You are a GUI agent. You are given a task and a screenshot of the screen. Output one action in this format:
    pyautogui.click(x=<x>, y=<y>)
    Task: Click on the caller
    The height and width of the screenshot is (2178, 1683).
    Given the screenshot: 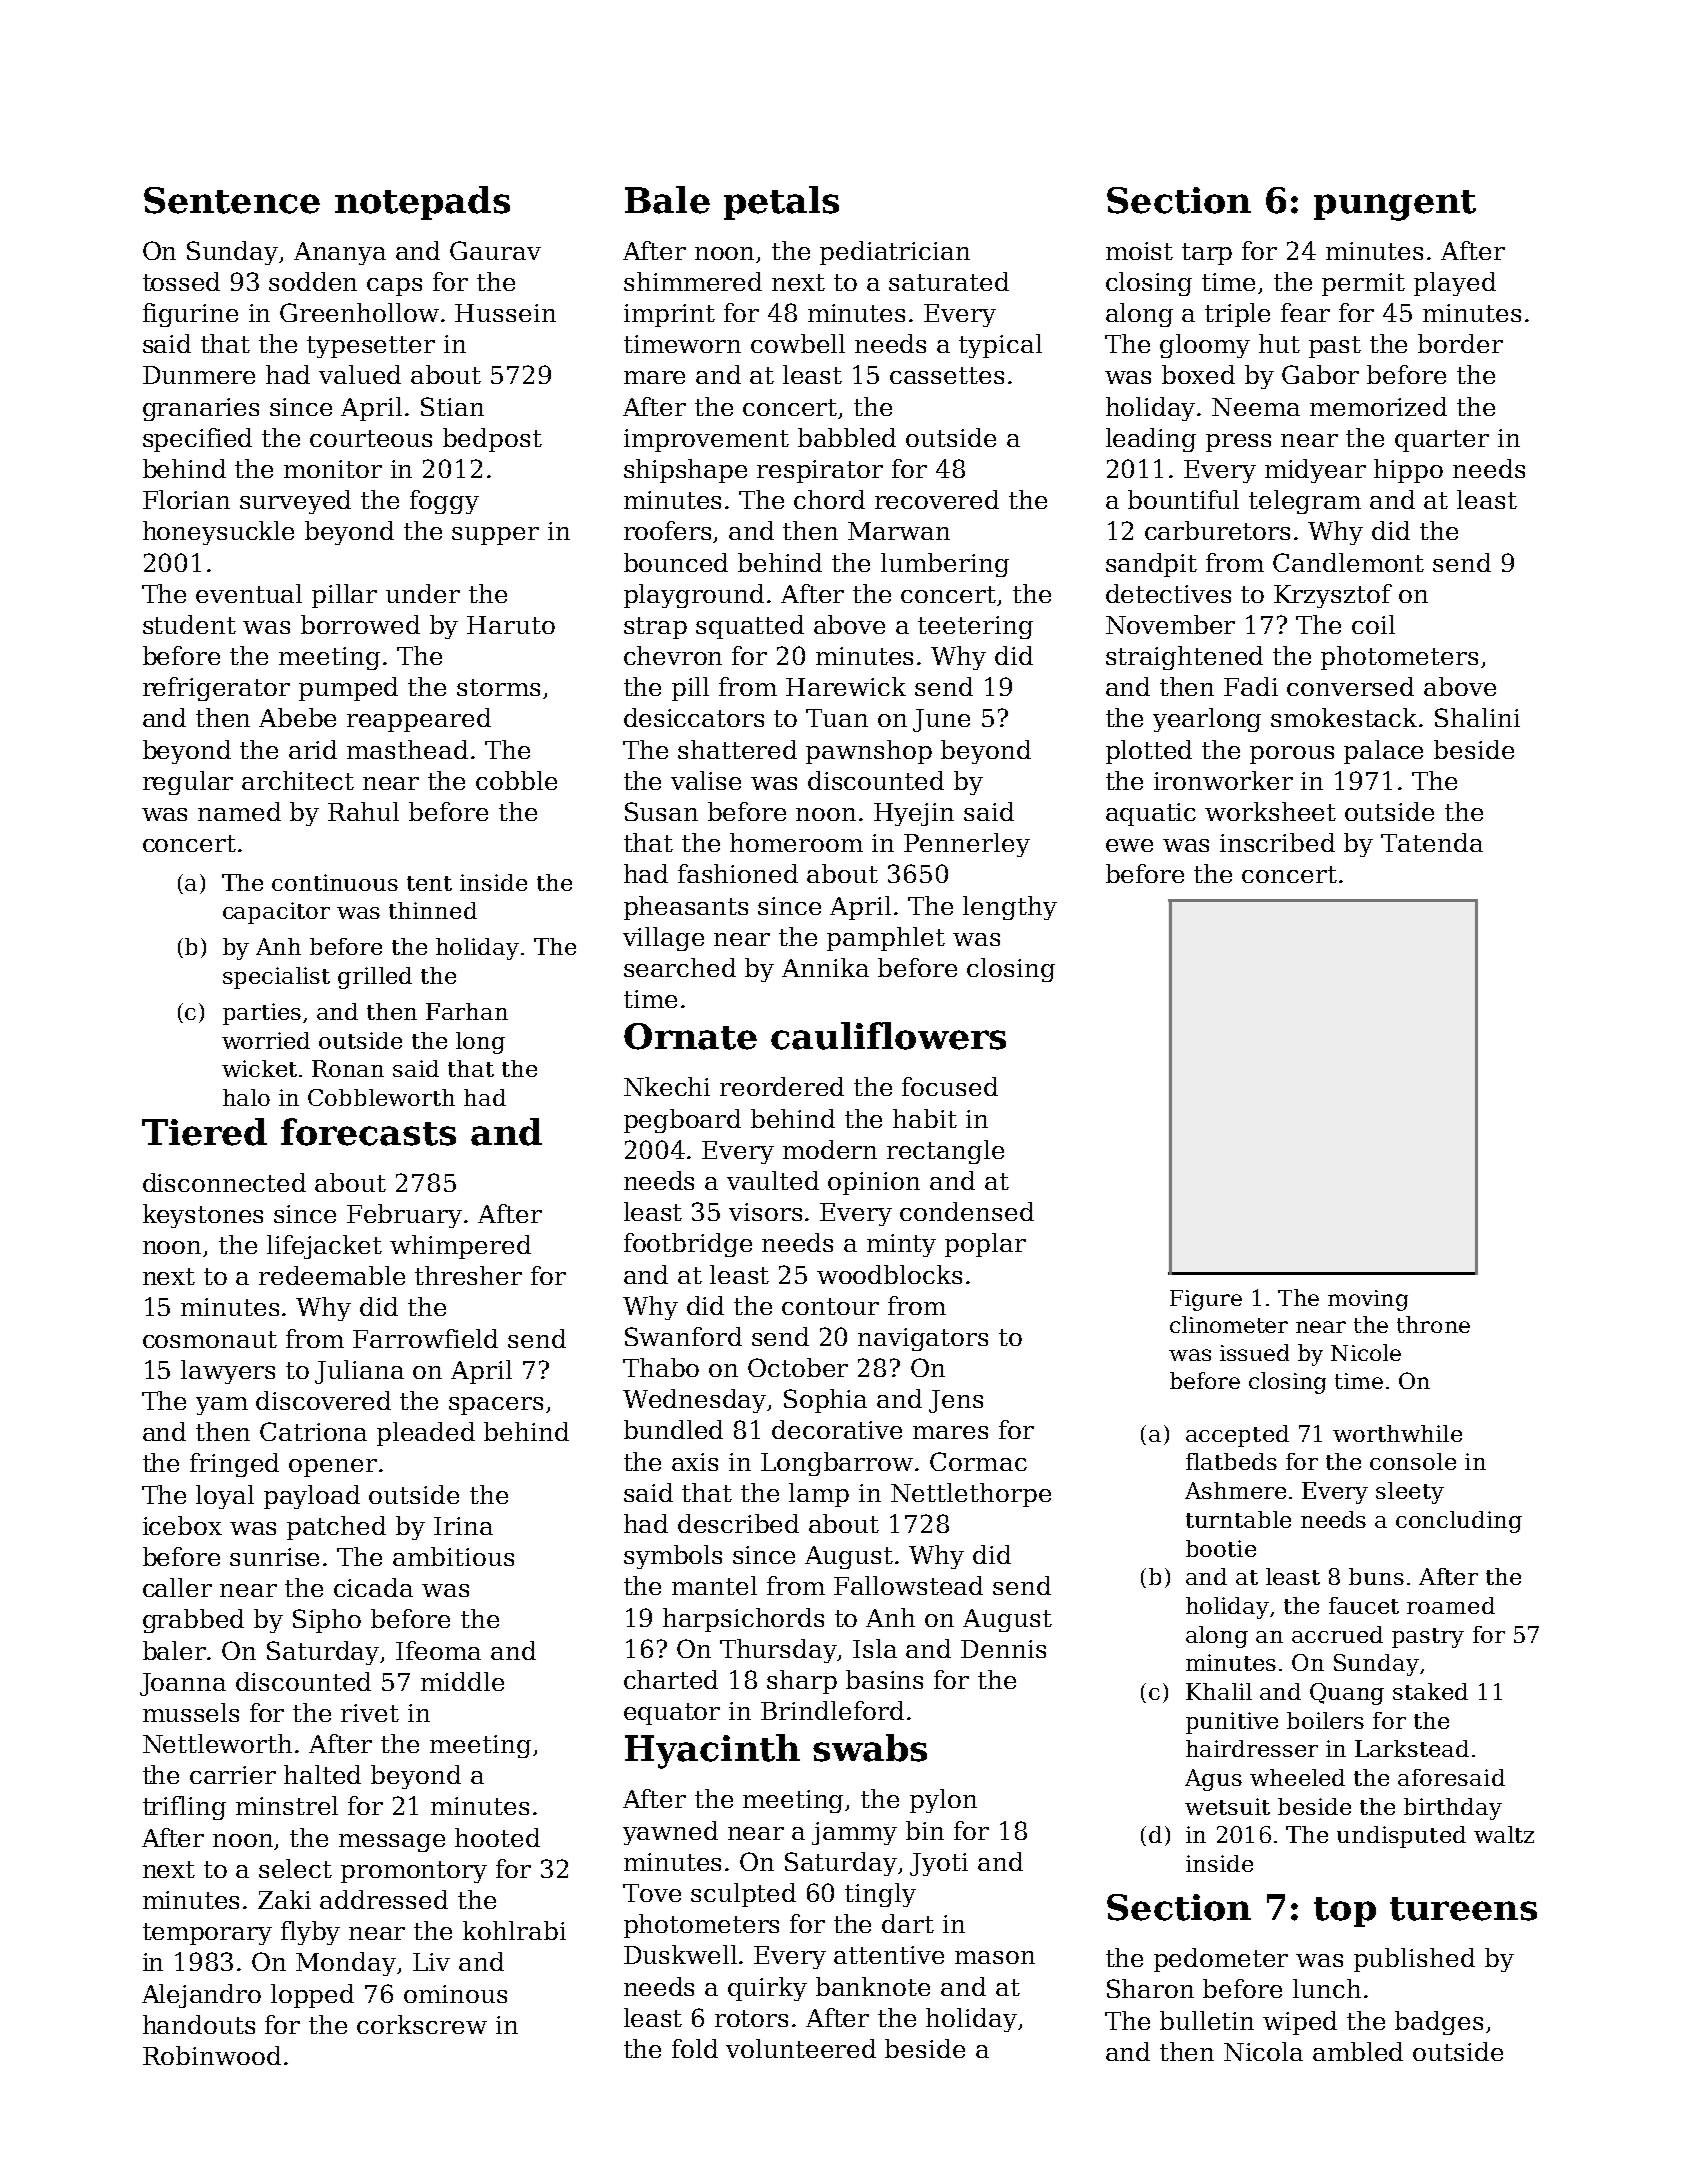 What is the action you would take?
    pyautogui.click(x=177, y=1587)
